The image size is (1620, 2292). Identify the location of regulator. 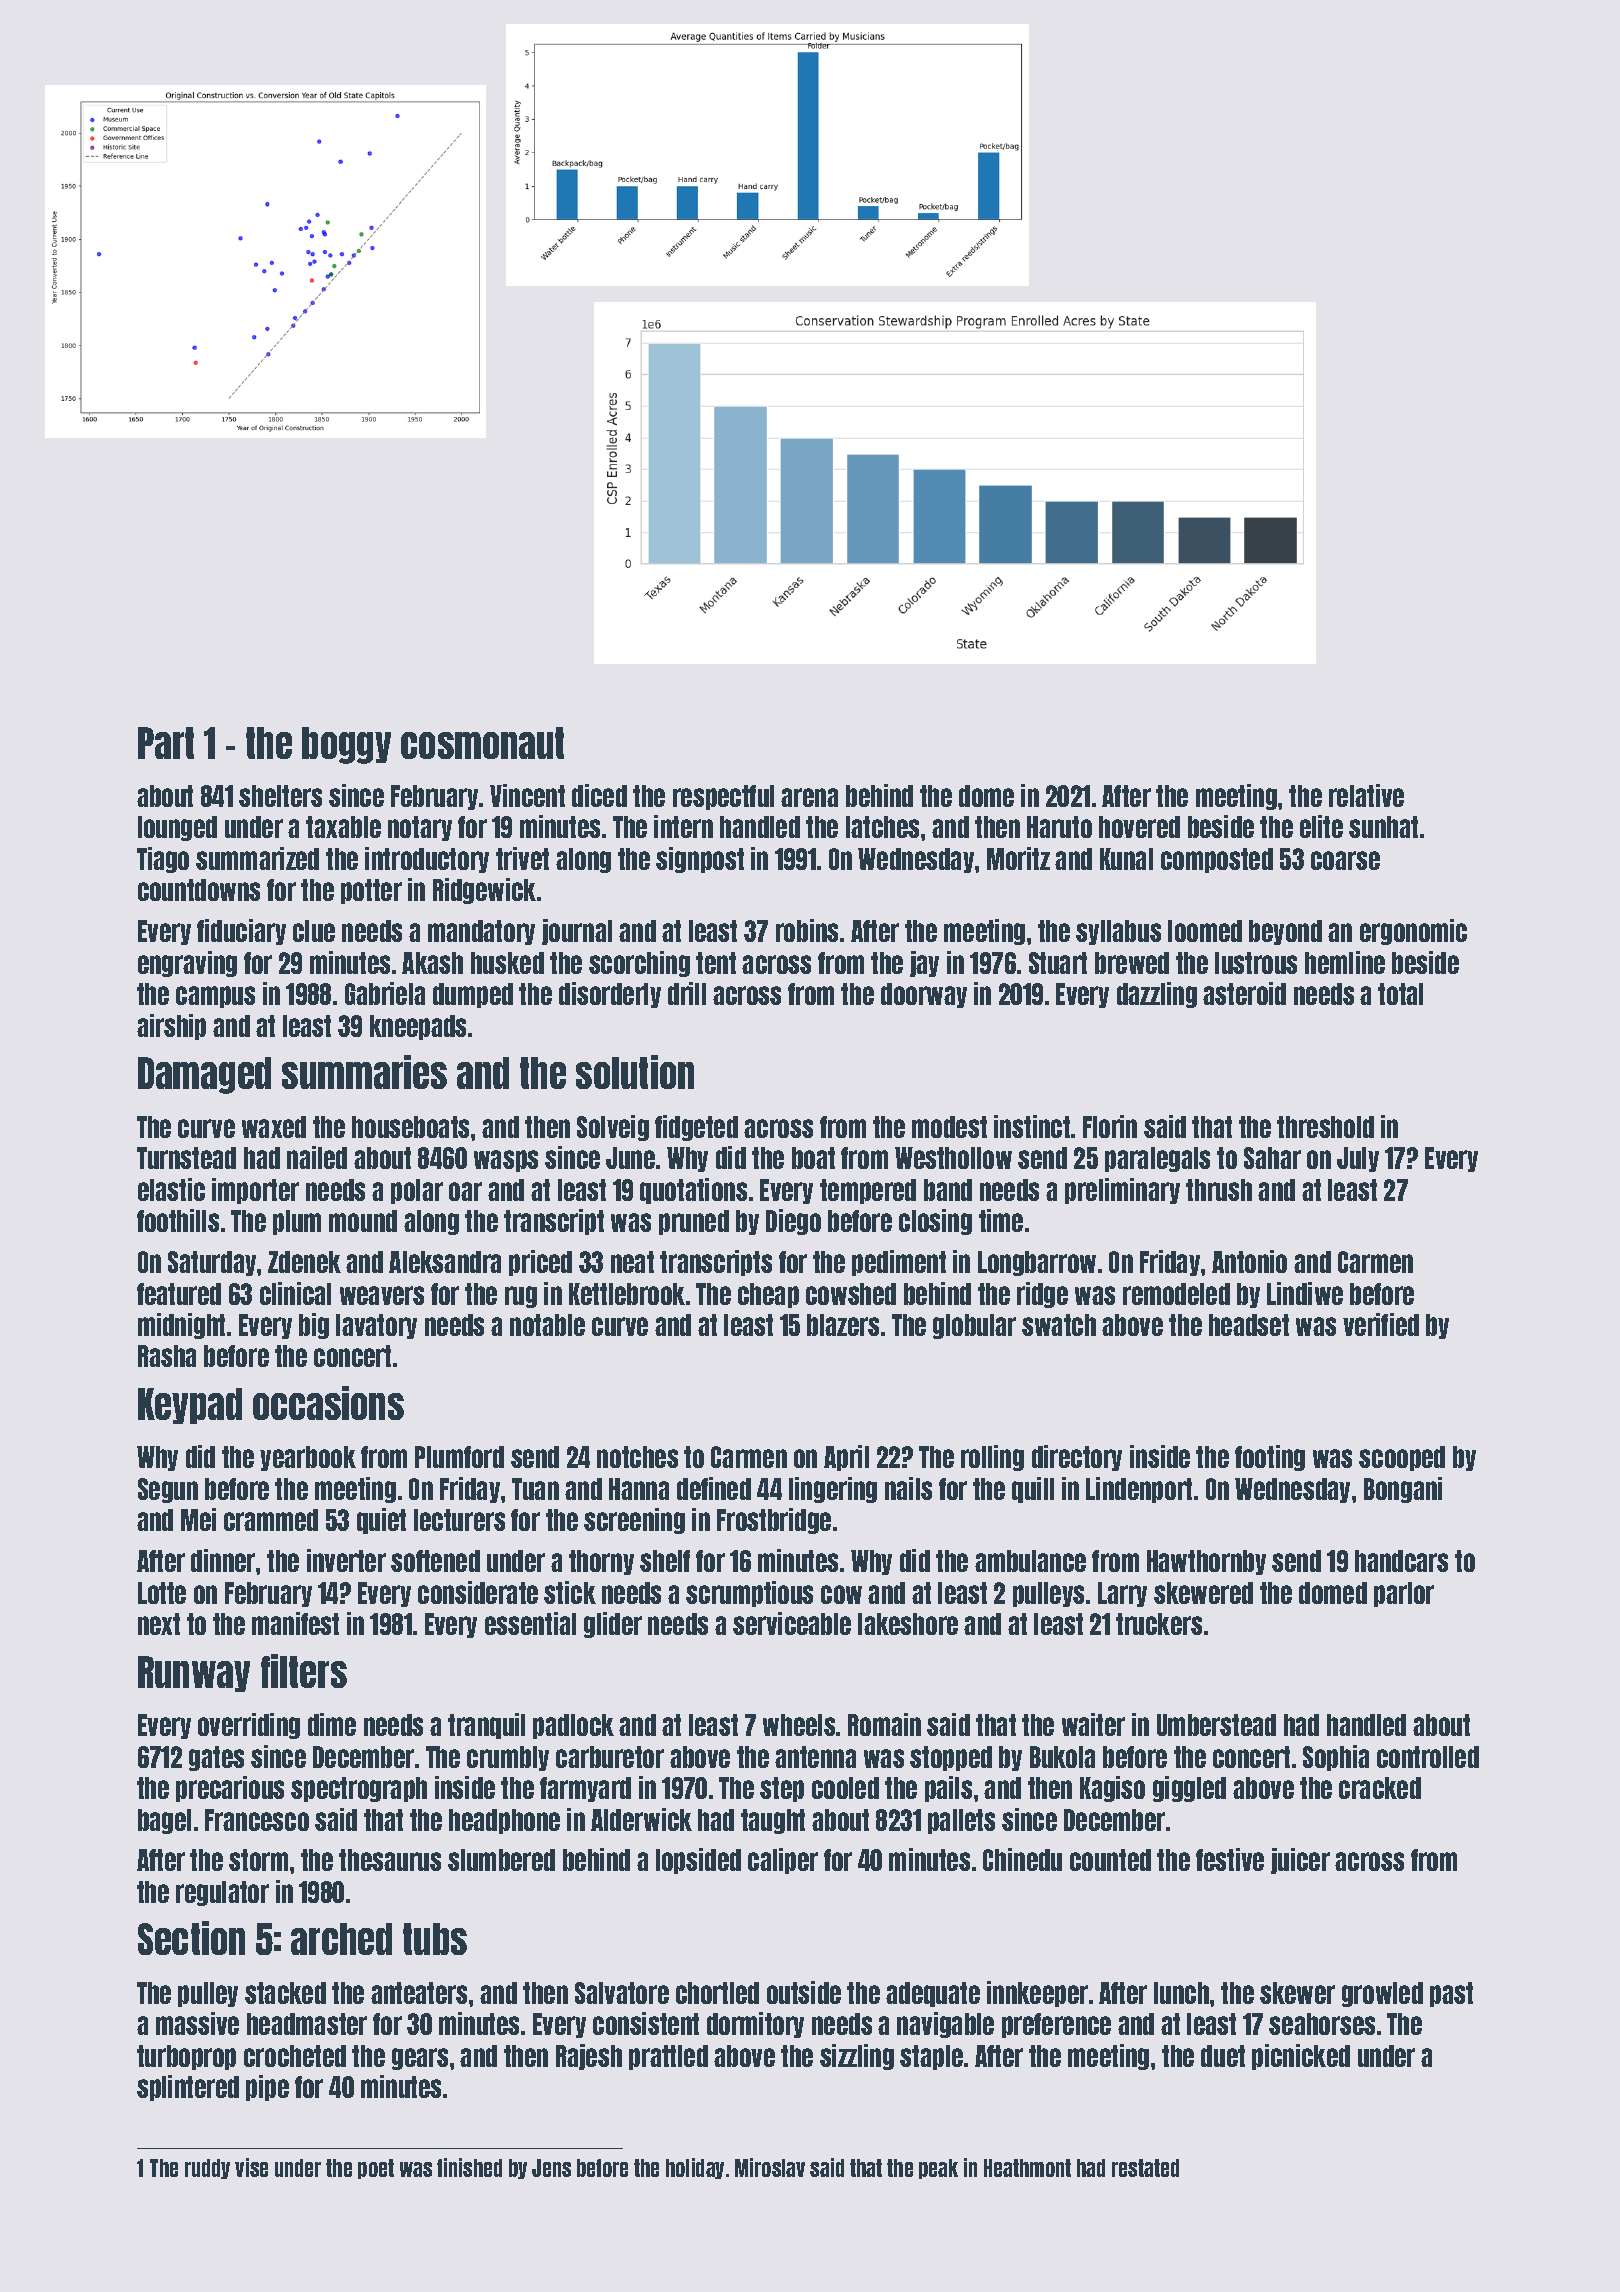
(222, 1893).
